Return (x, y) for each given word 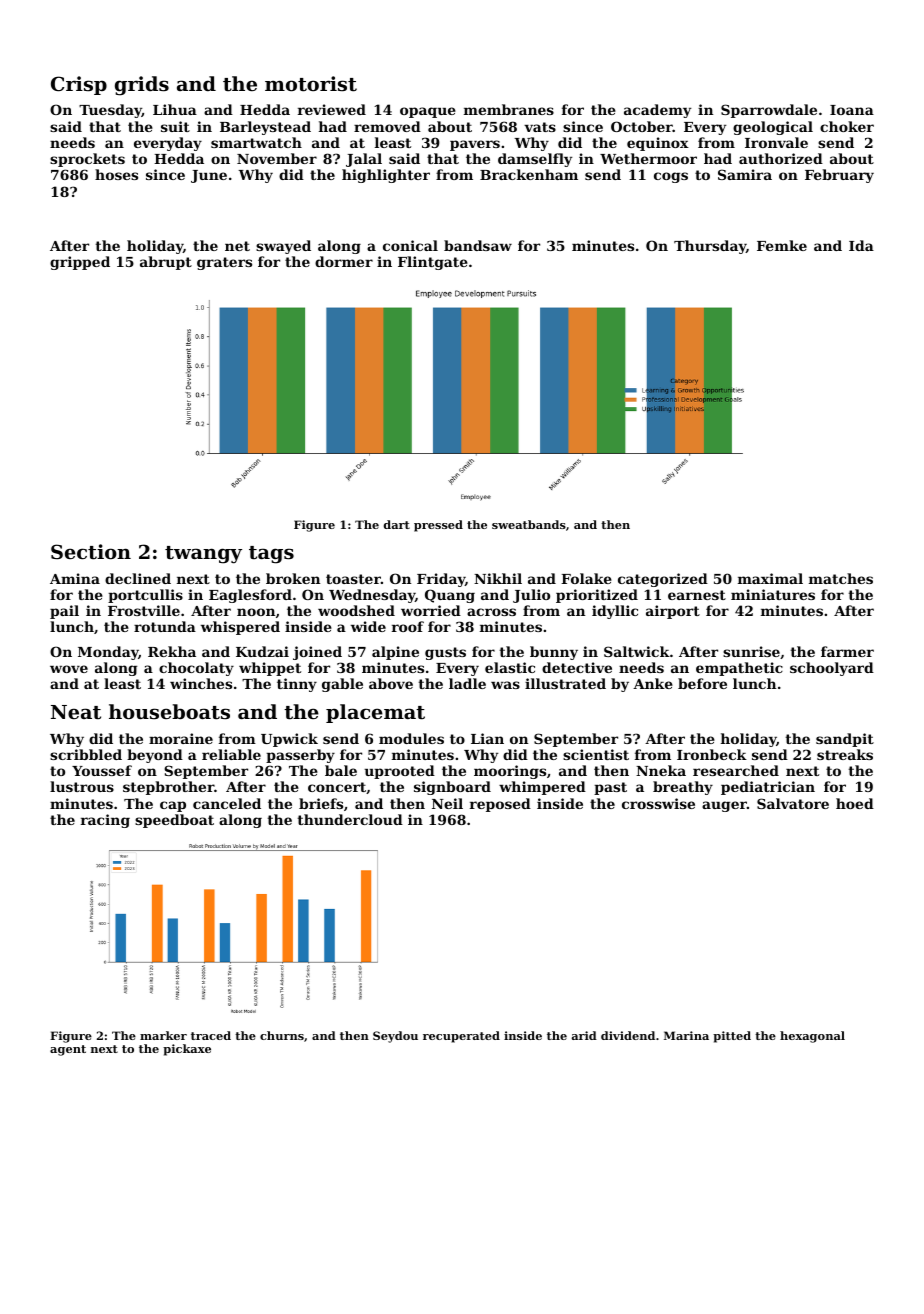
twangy (203, 555)
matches (841, 578)
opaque (428, 112)
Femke (782, 245)
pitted (732, 1037)
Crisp (79, 85)
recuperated (461, 1037)
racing (105, 821)
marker (163, 1035)
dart (397, 524)
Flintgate (433, 263)
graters (224, 263)
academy (657, 111)
